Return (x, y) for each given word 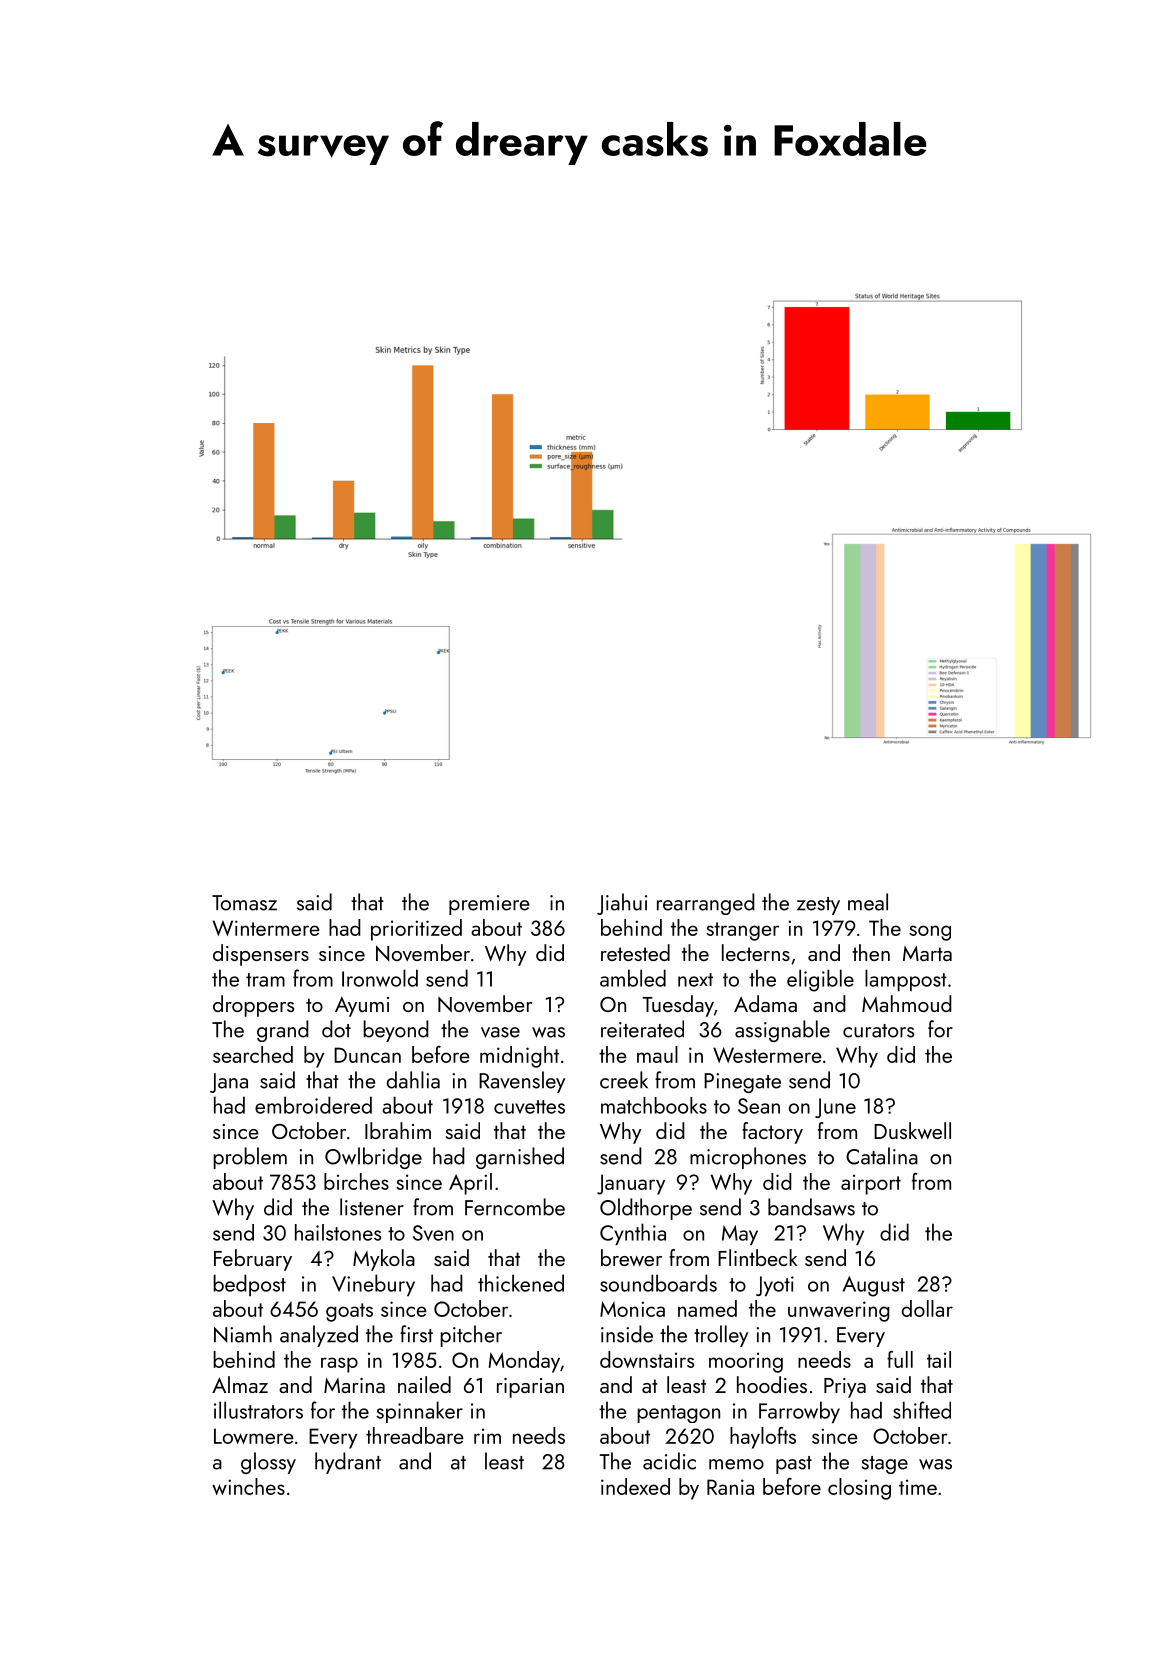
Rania (730, 1487)
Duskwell (912, 1130)
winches (248, 1486)
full (900, 1359)
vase (500, 1032)
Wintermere (266, 928)
